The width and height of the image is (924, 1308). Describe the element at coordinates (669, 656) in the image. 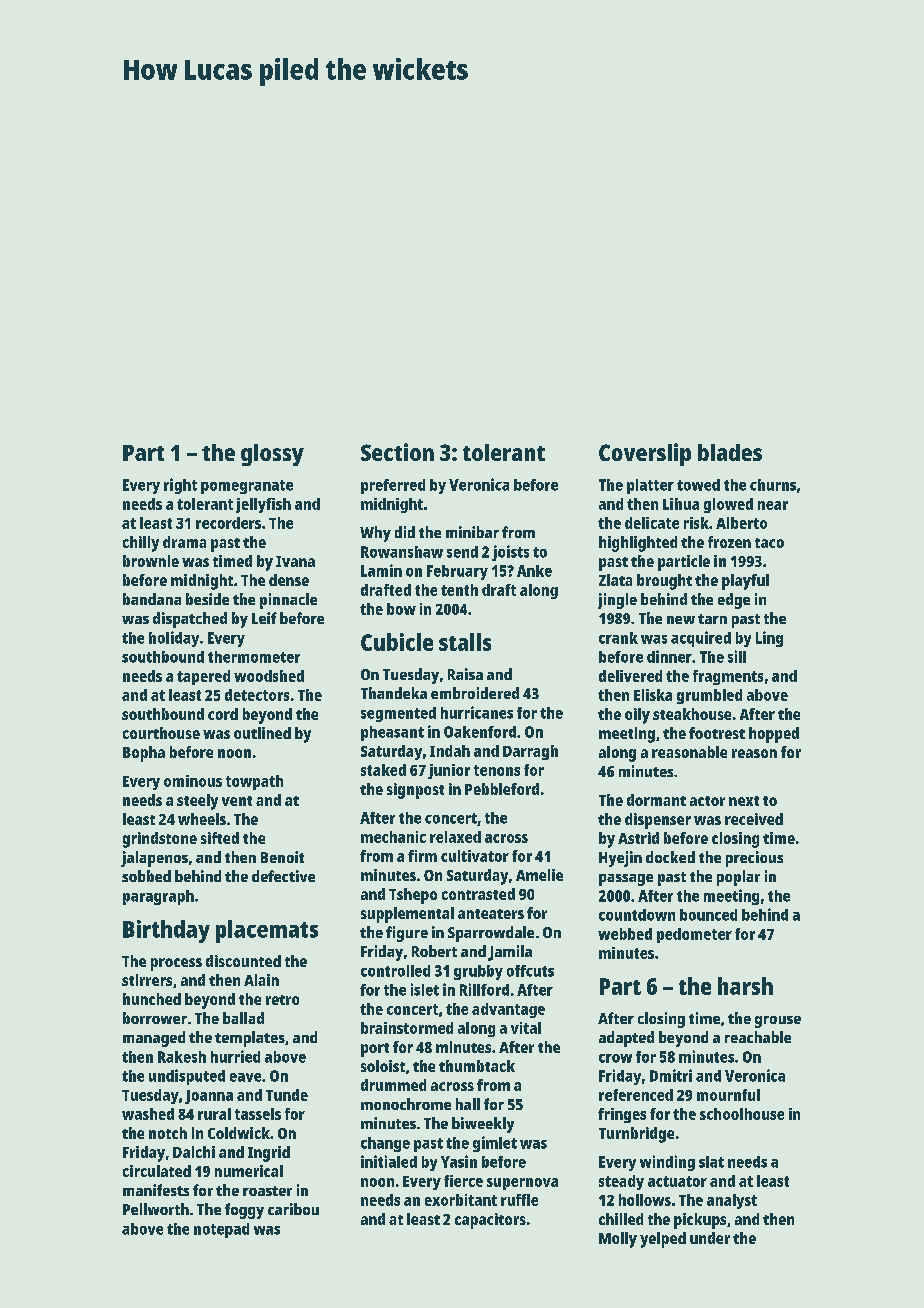

I see `dinner` at that location.
